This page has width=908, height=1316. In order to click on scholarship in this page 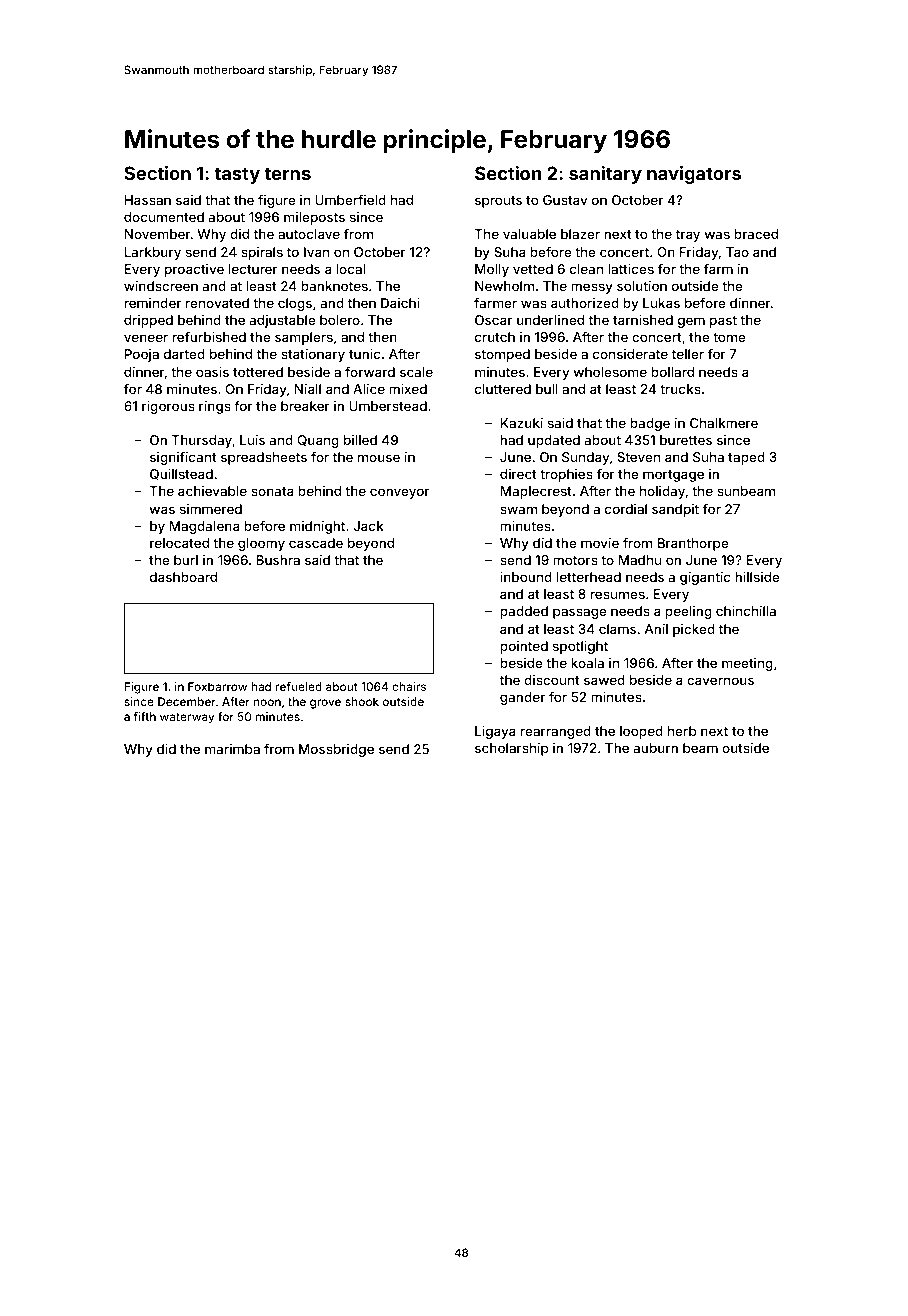, I will do `click(511, 749)`.
